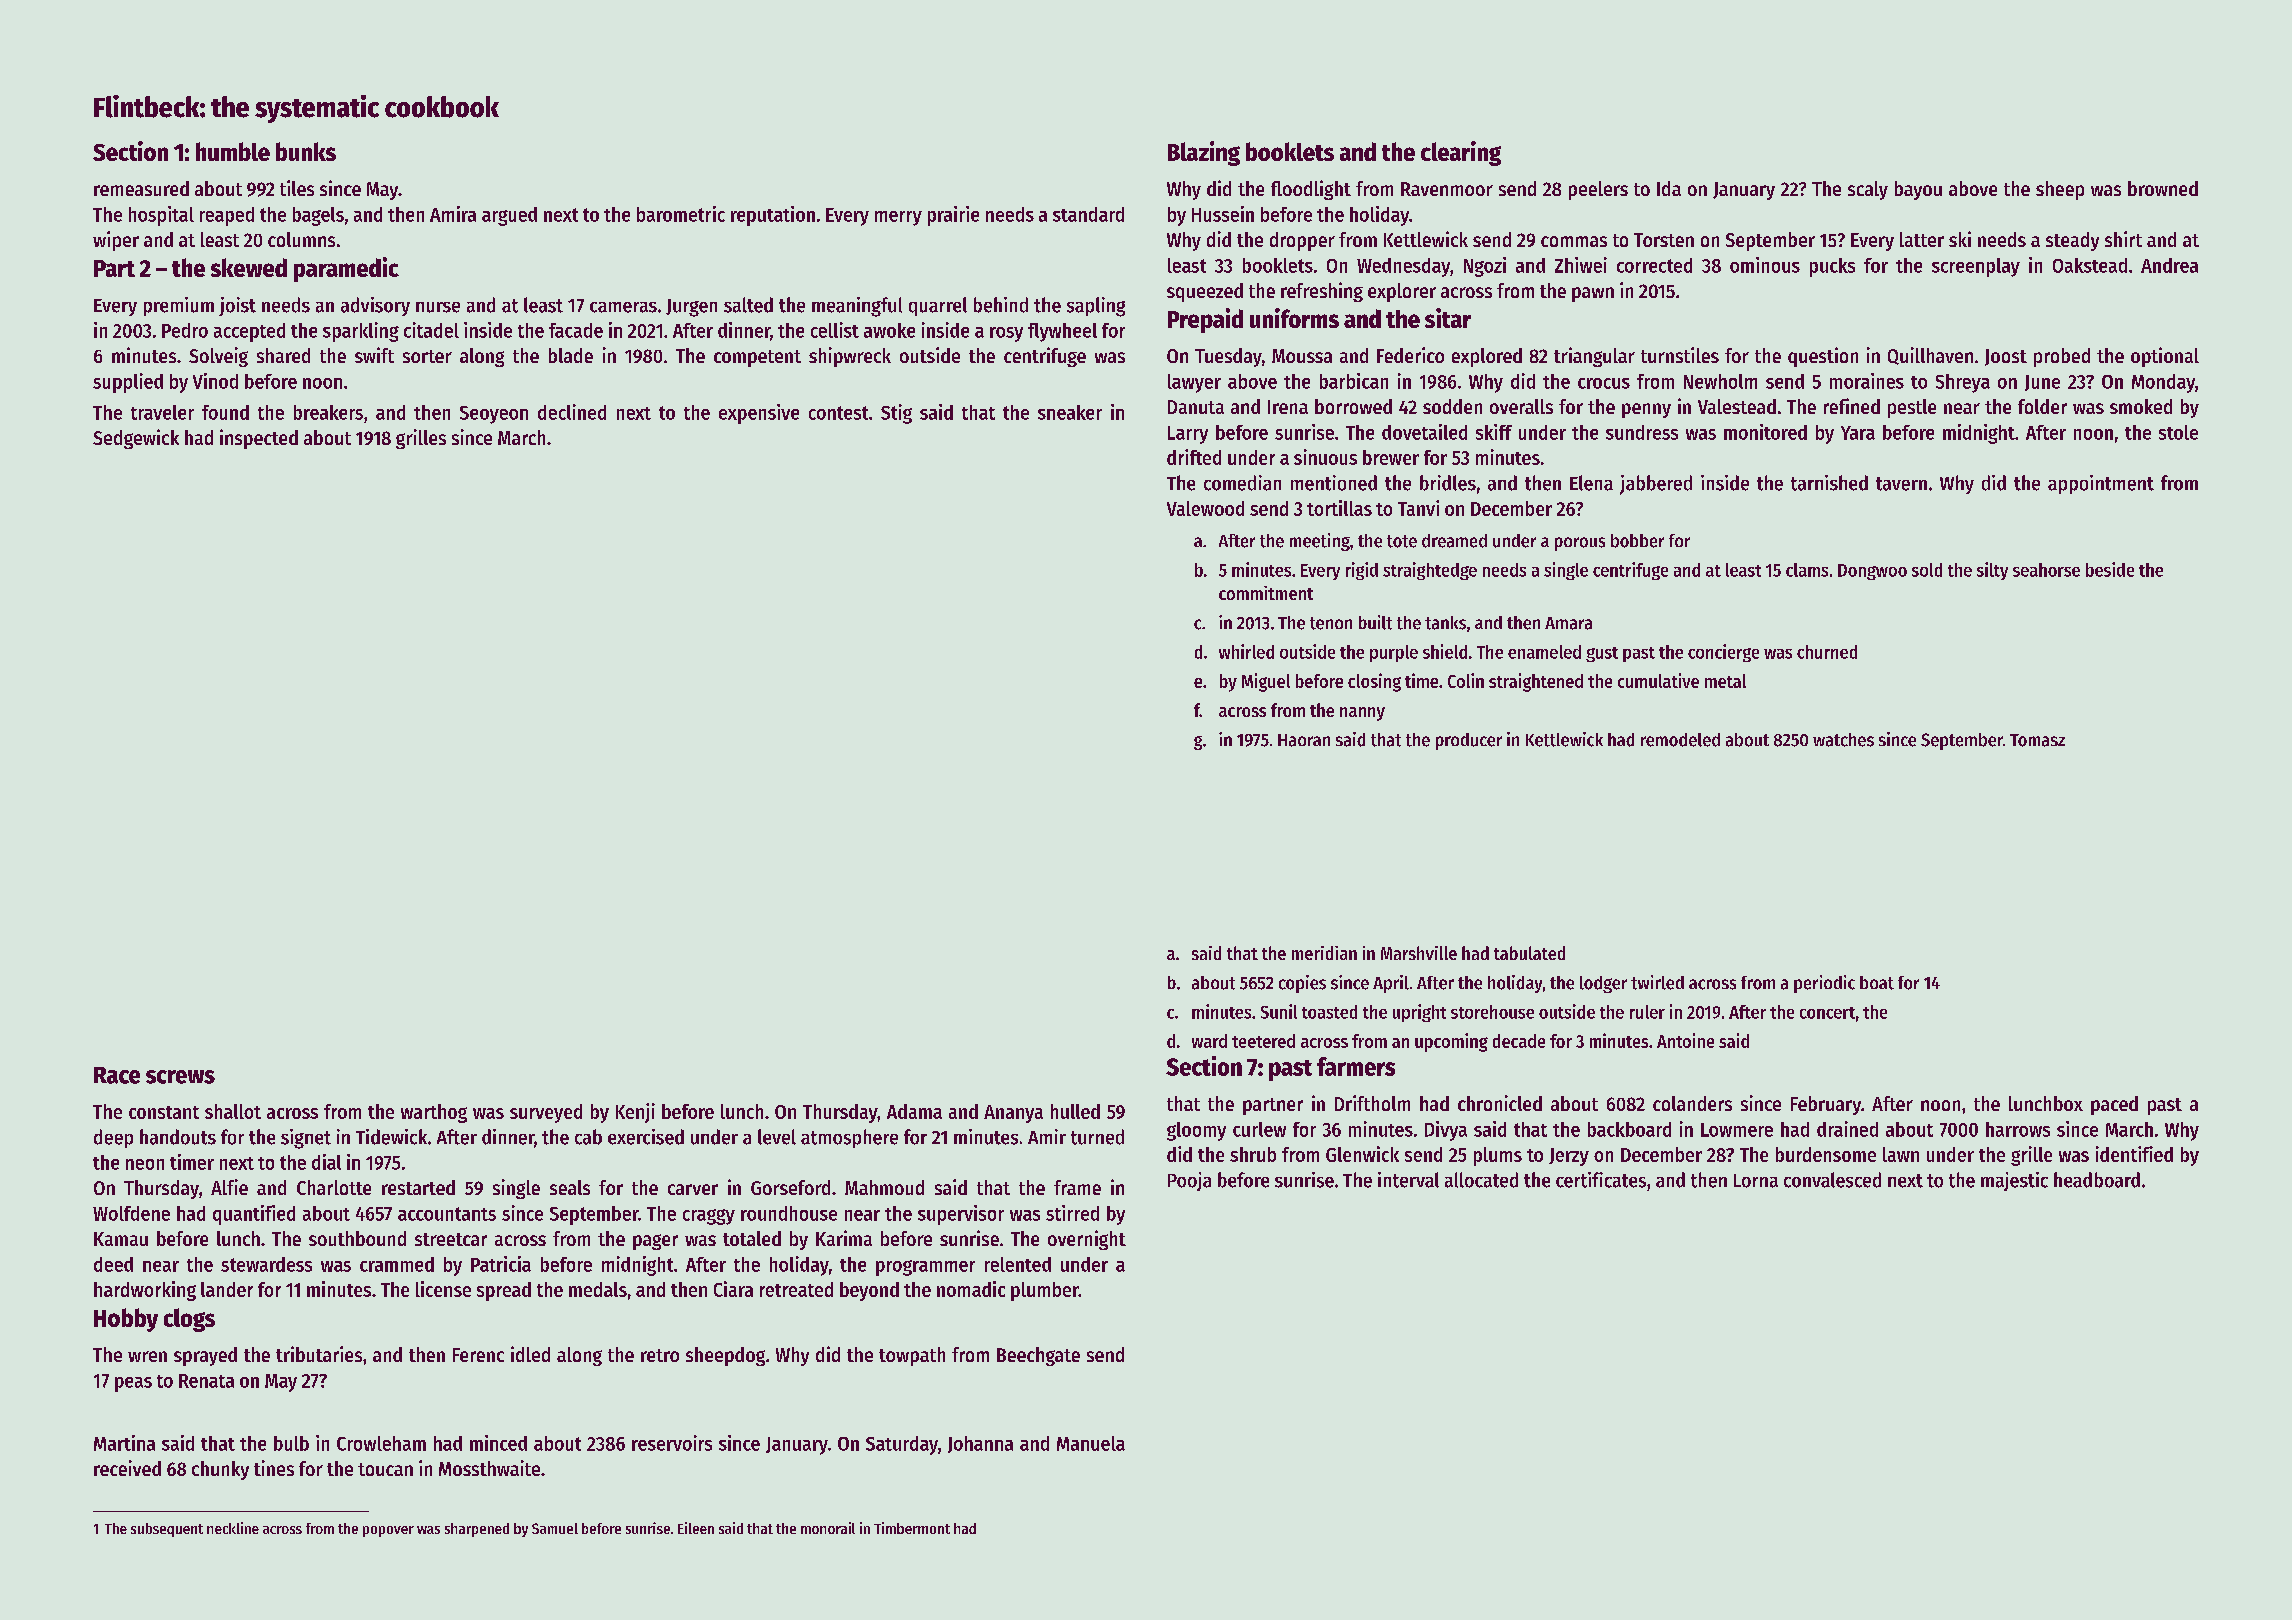 This screenshot has height=1620, width=2292. I want to click on Blazing, so click(1204, 153).
